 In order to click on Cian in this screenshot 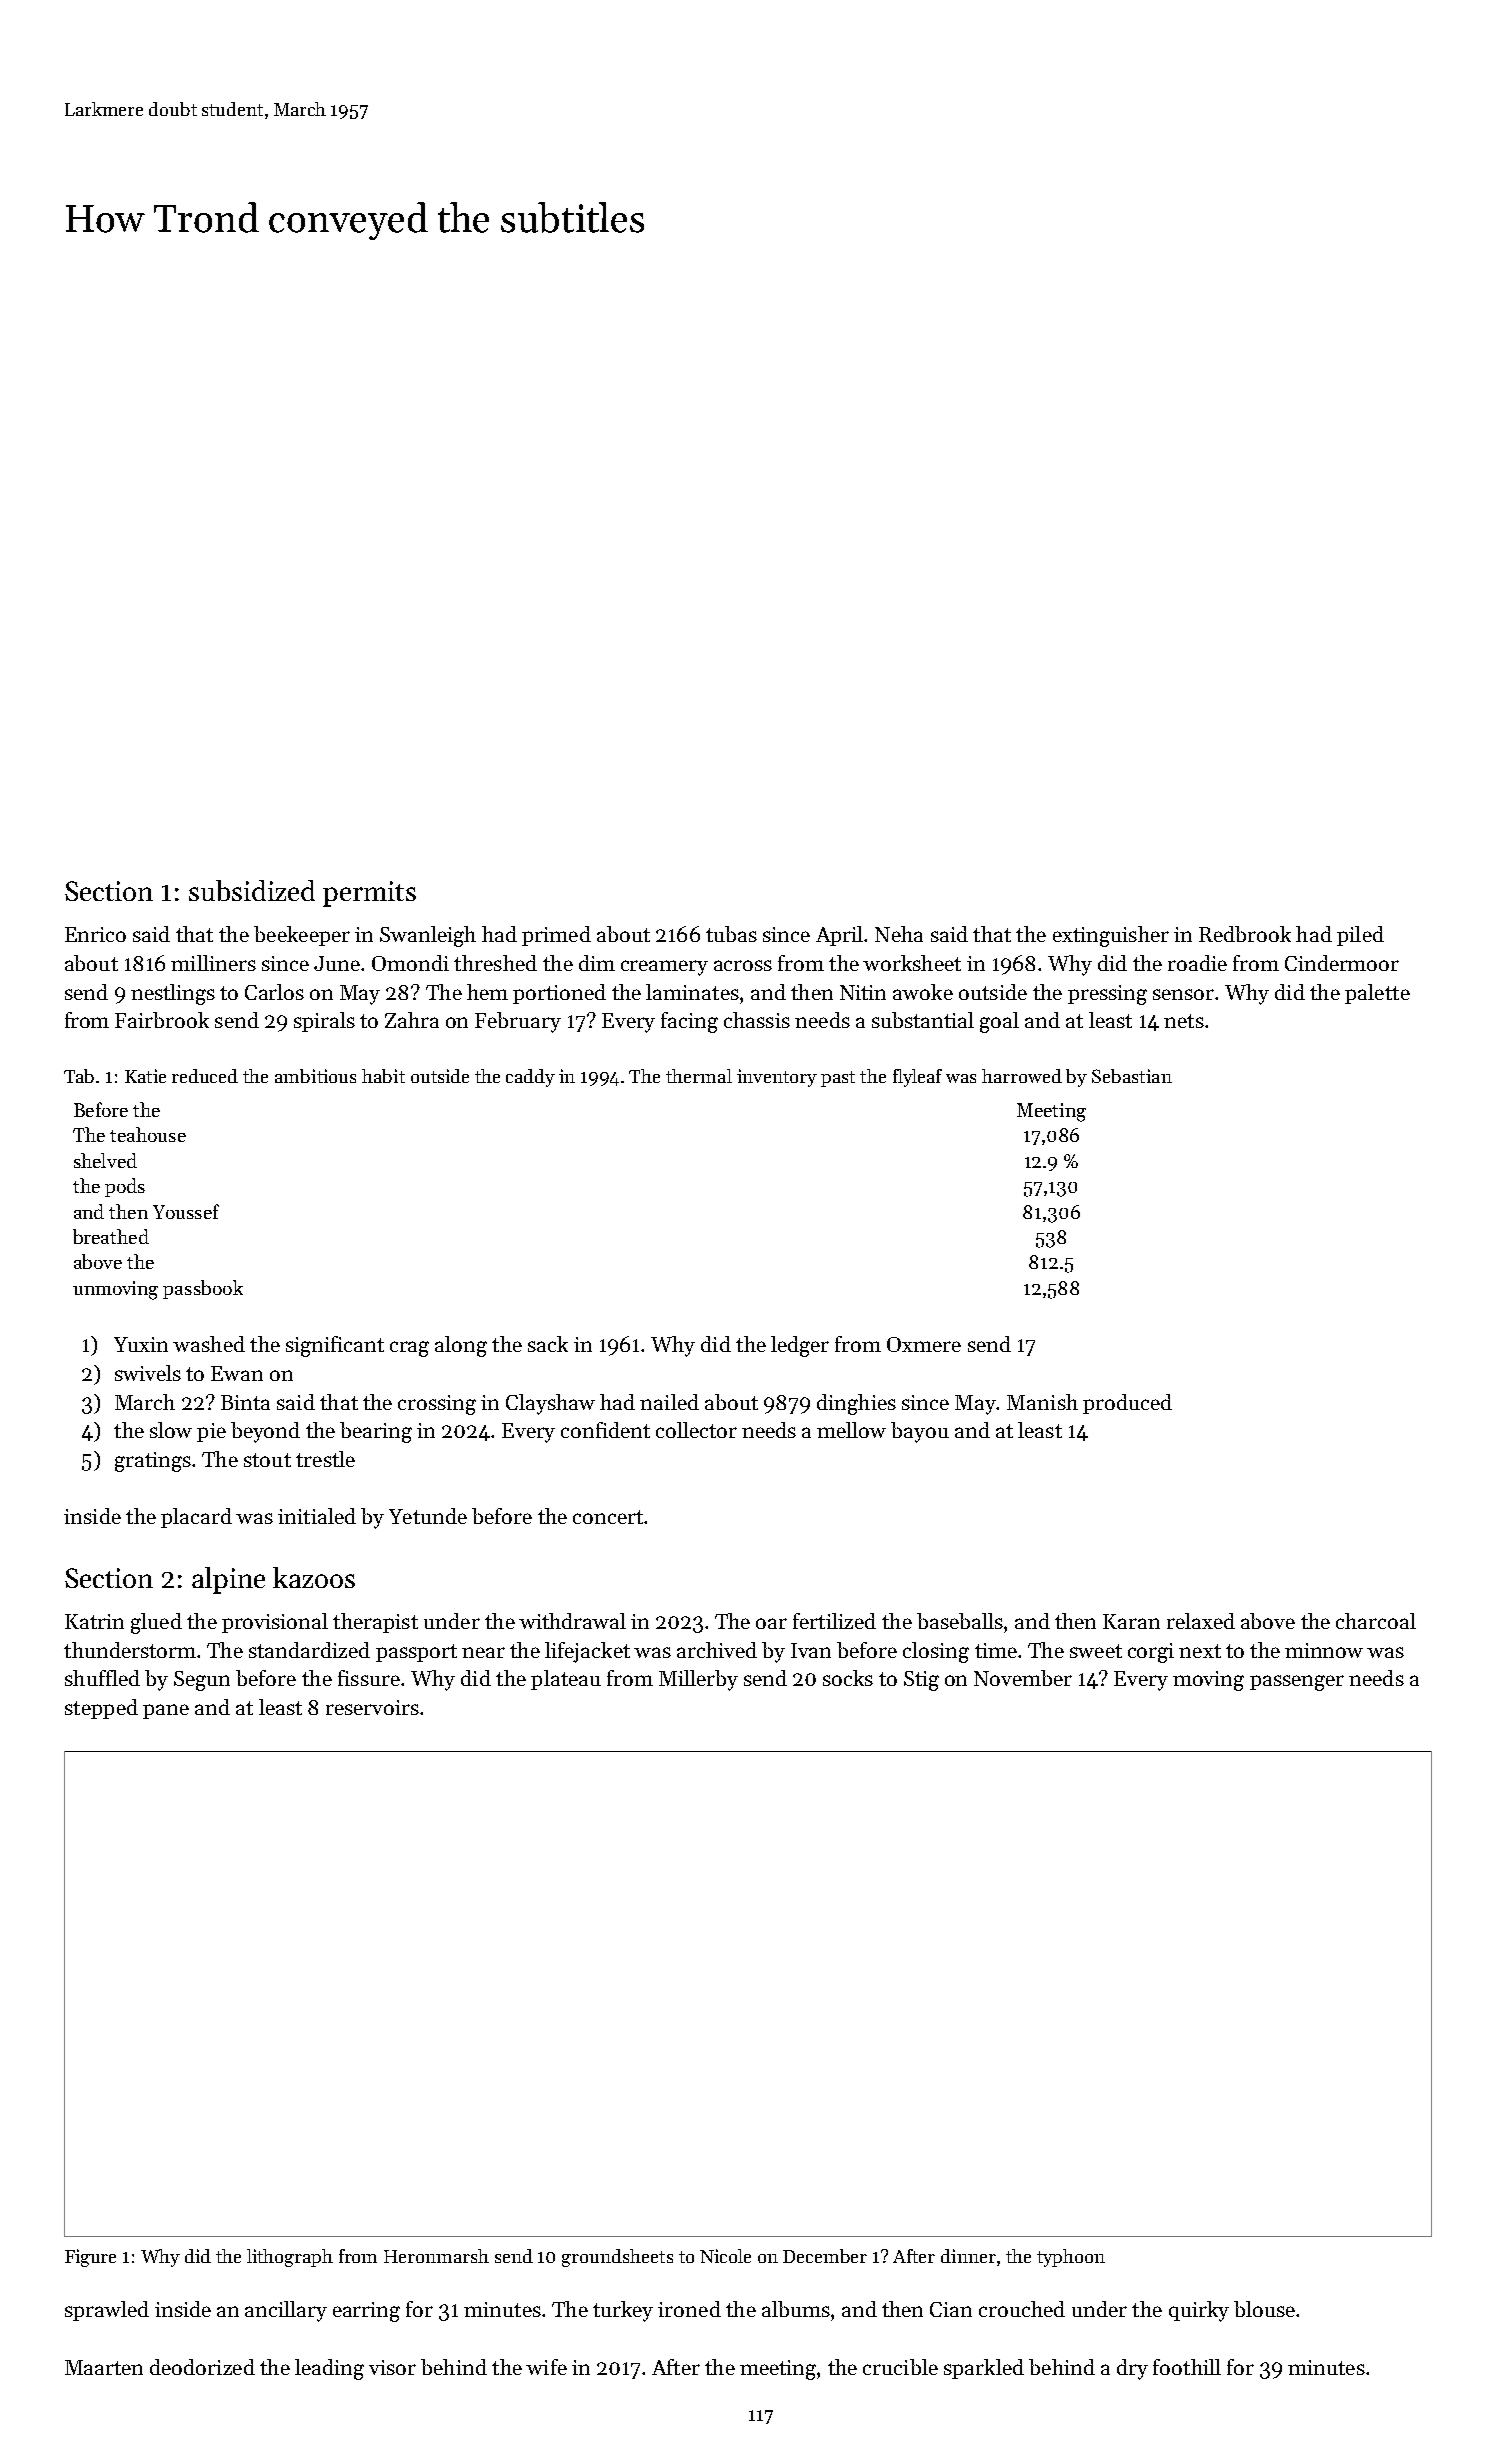, I will do `click(951, 2309)`.
